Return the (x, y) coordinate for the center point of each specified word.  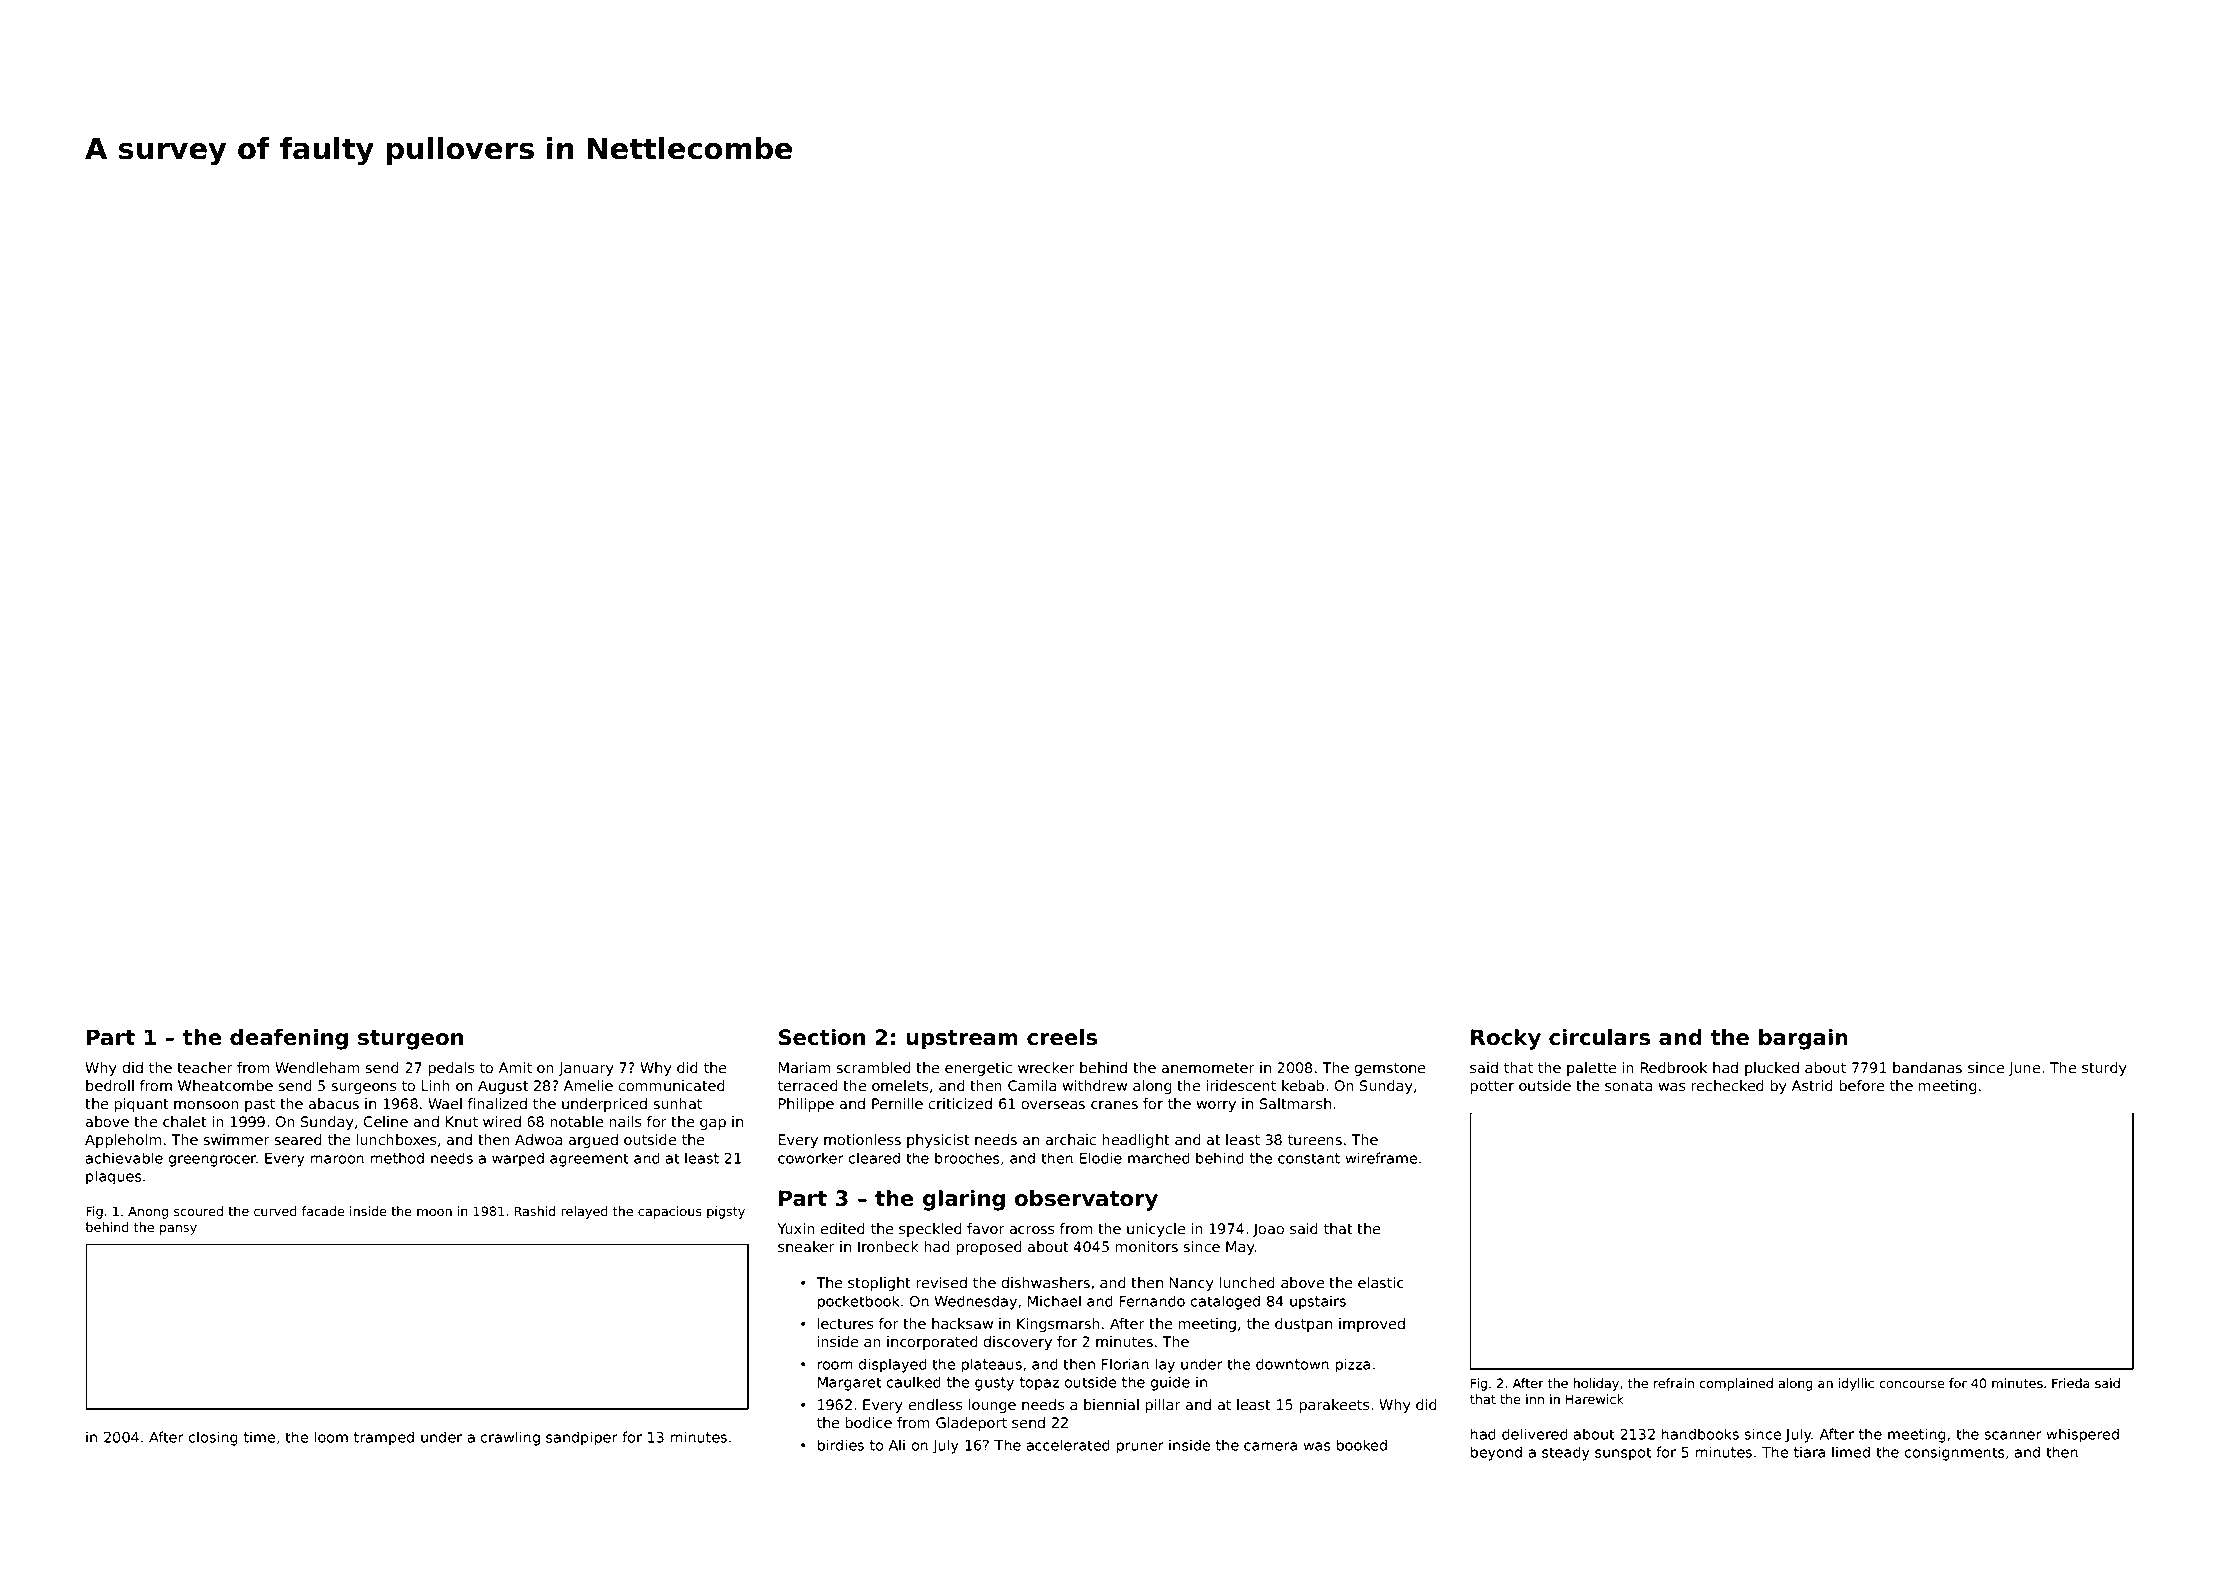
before (1862, 1086)
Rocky (1506, 1039)
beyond (1496, 1453)
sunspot (1623, 1454)
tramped (384, 1438)
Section (822, 1037)
